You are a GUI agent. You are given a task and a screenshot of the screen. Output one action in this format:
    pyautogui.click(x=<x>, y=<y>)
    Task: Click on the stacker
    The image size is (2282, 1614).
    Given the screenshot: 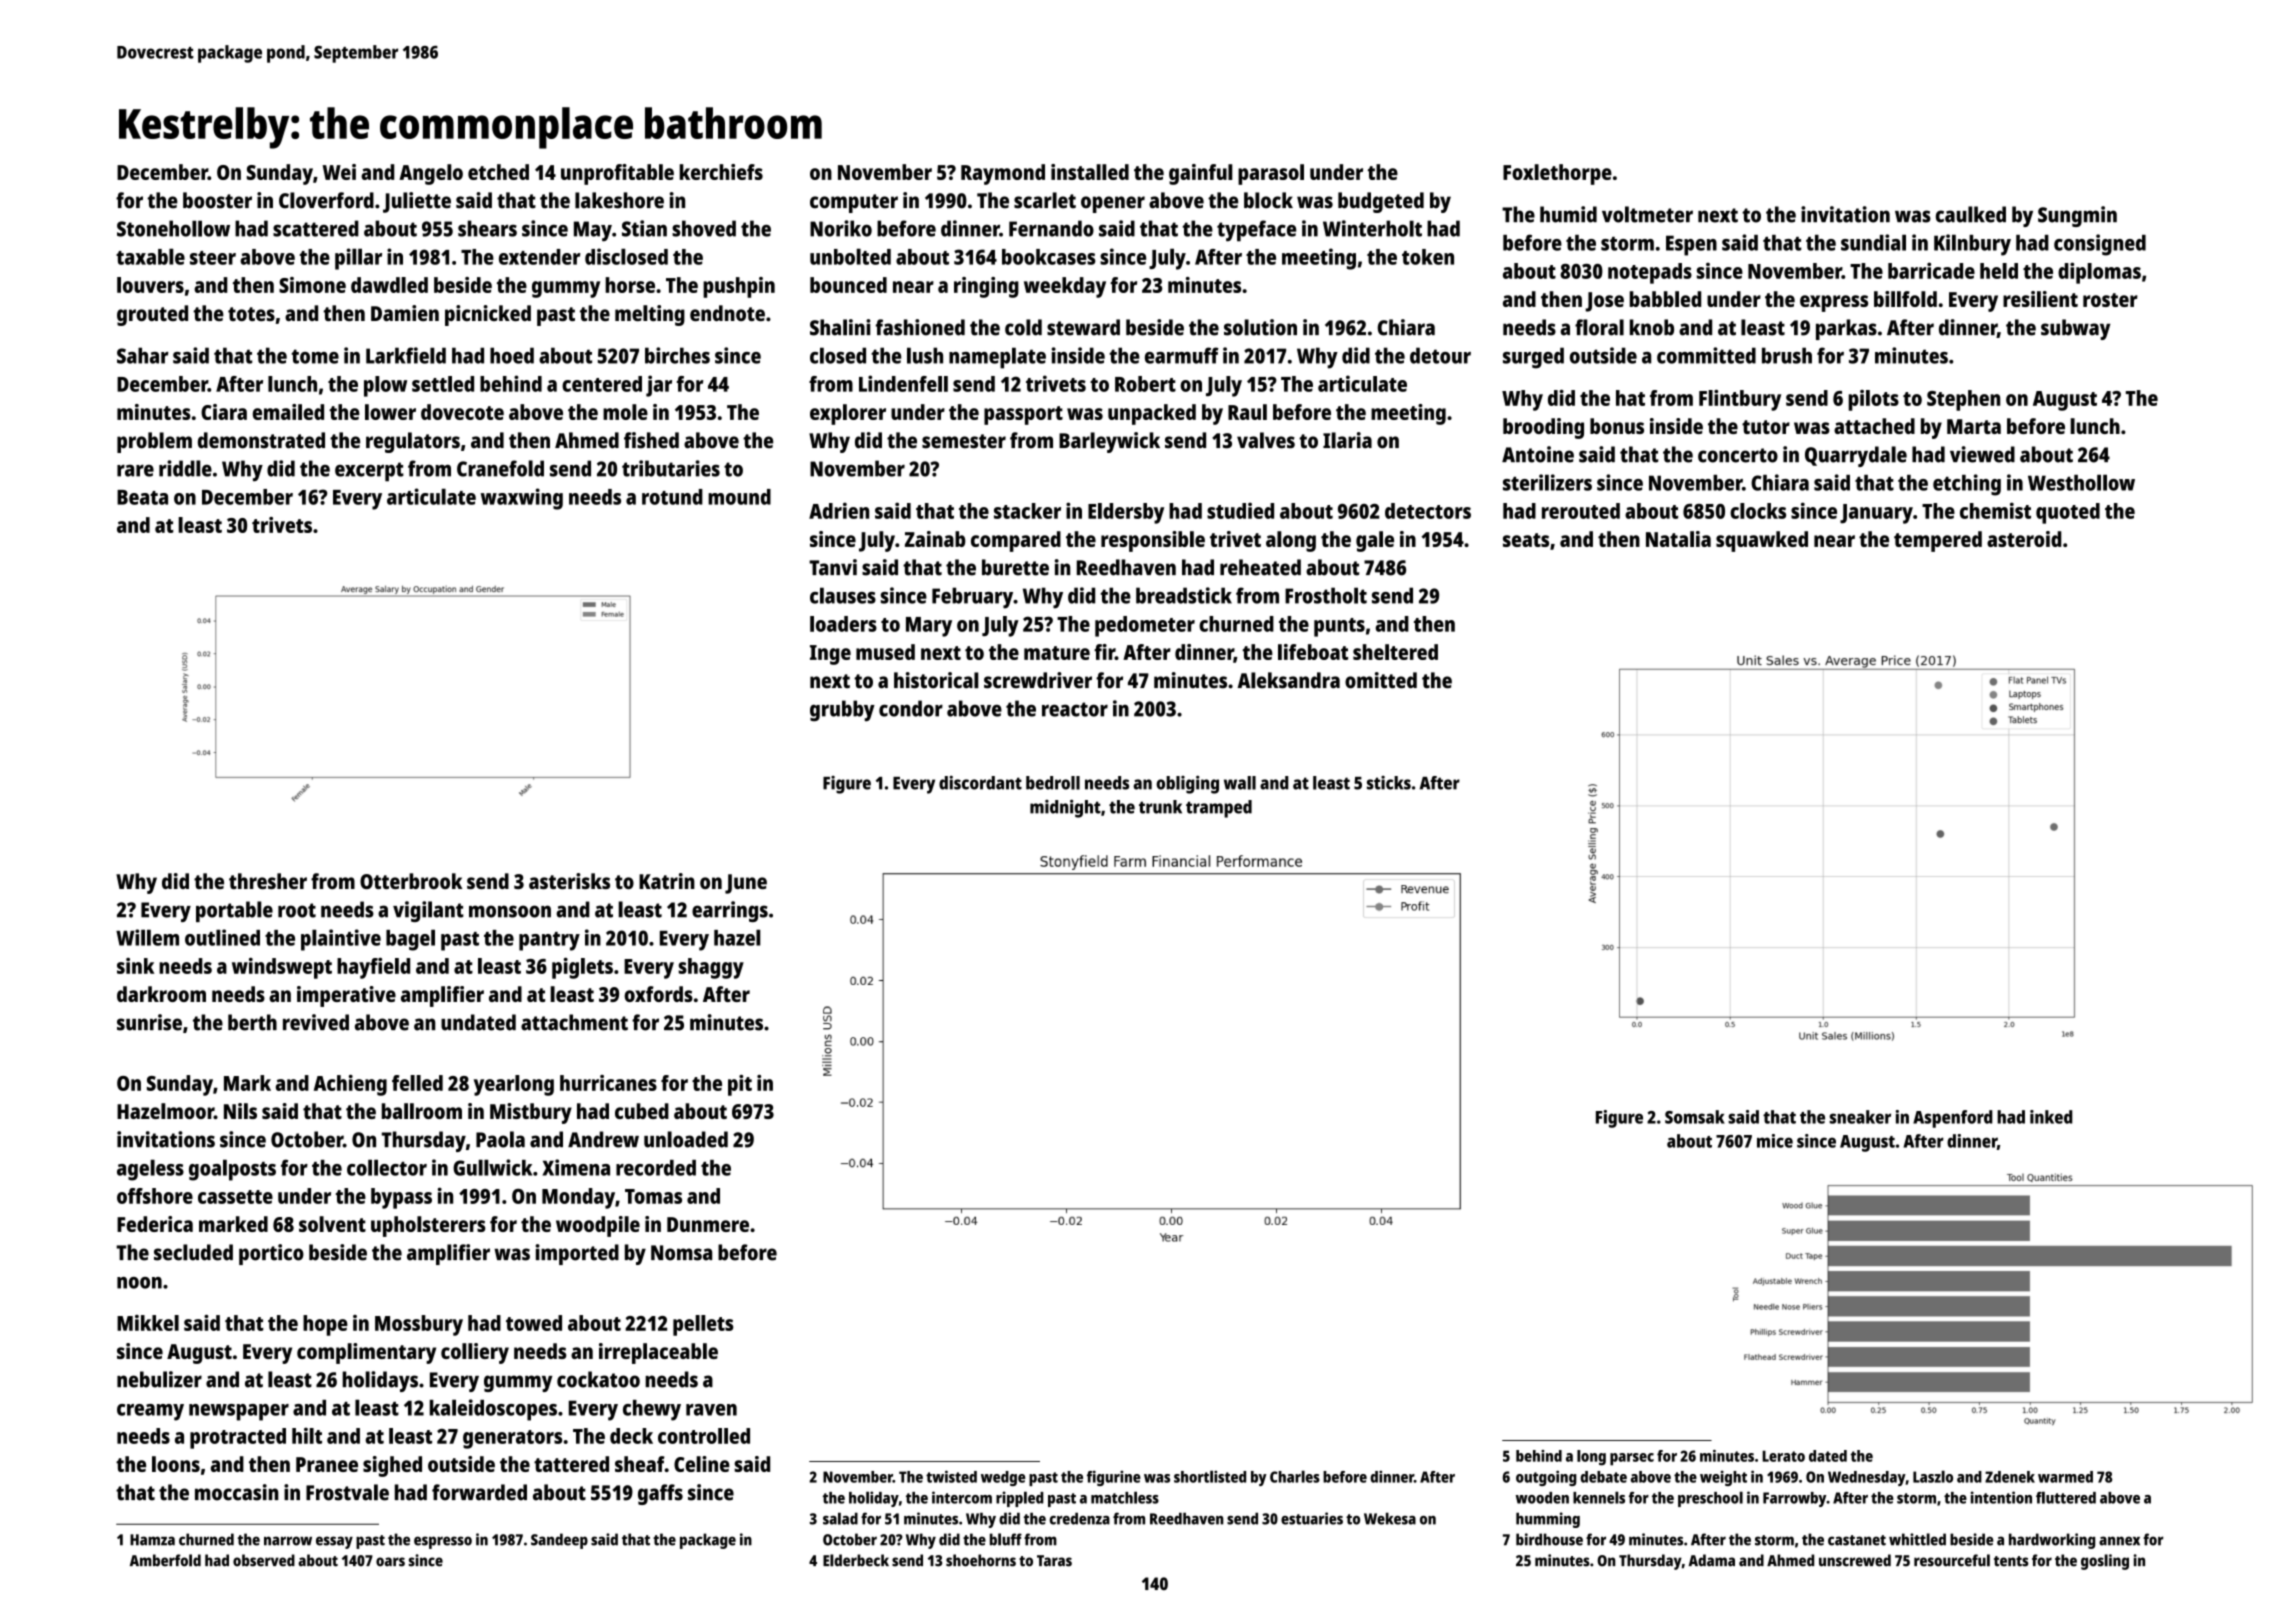 What is the action you would take?
    pyautogui.click(x=1027, y=511)
